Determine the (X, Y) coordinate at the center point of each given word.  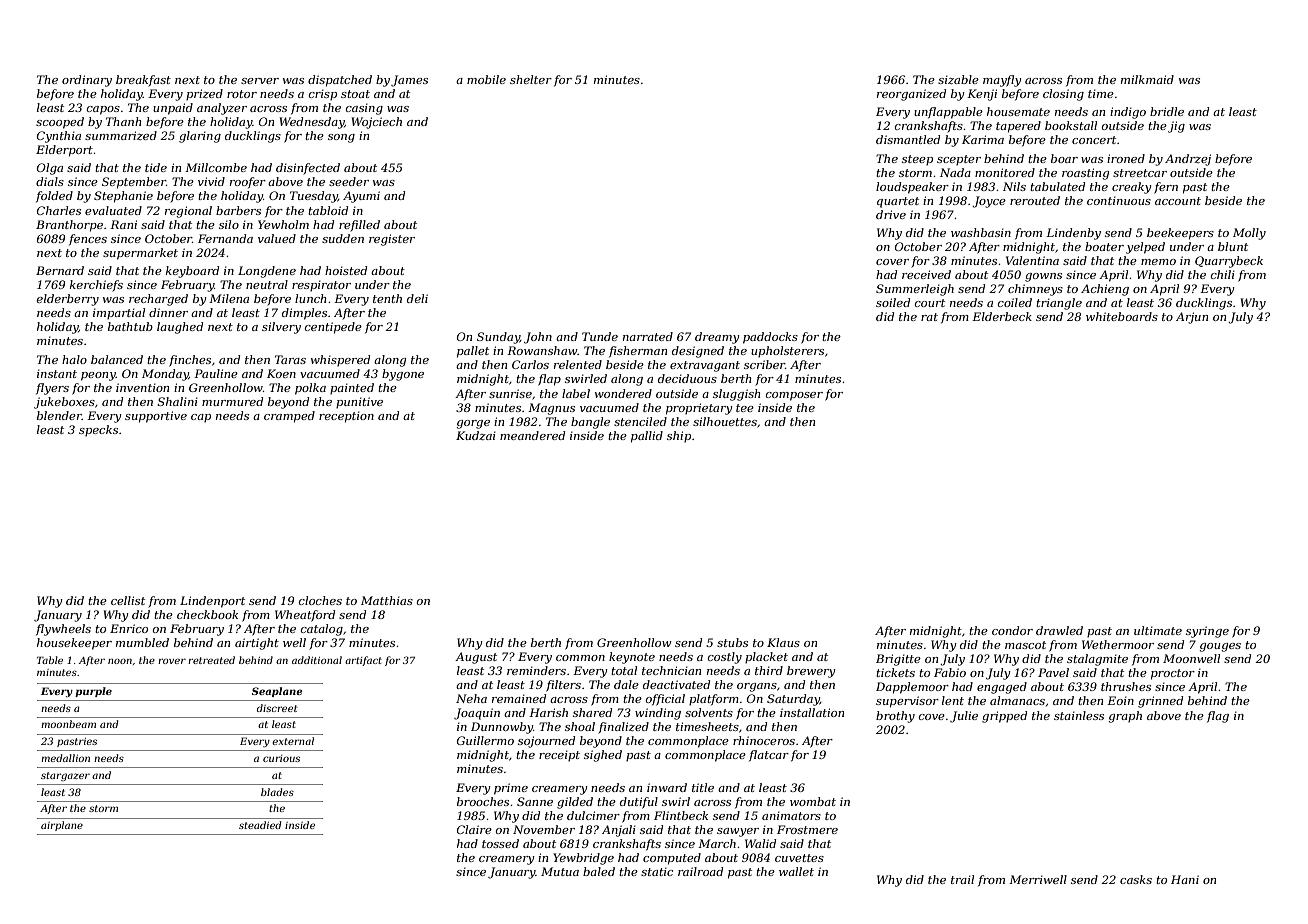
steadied (260, 825)
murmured (232, 401)
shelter (531, 79)
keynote (632, 658)
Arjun (1192, 318)
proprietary (699, 409)
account (1178, 201)
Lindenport (212, 602)
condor (1012, 630)
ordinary (87, 81)
